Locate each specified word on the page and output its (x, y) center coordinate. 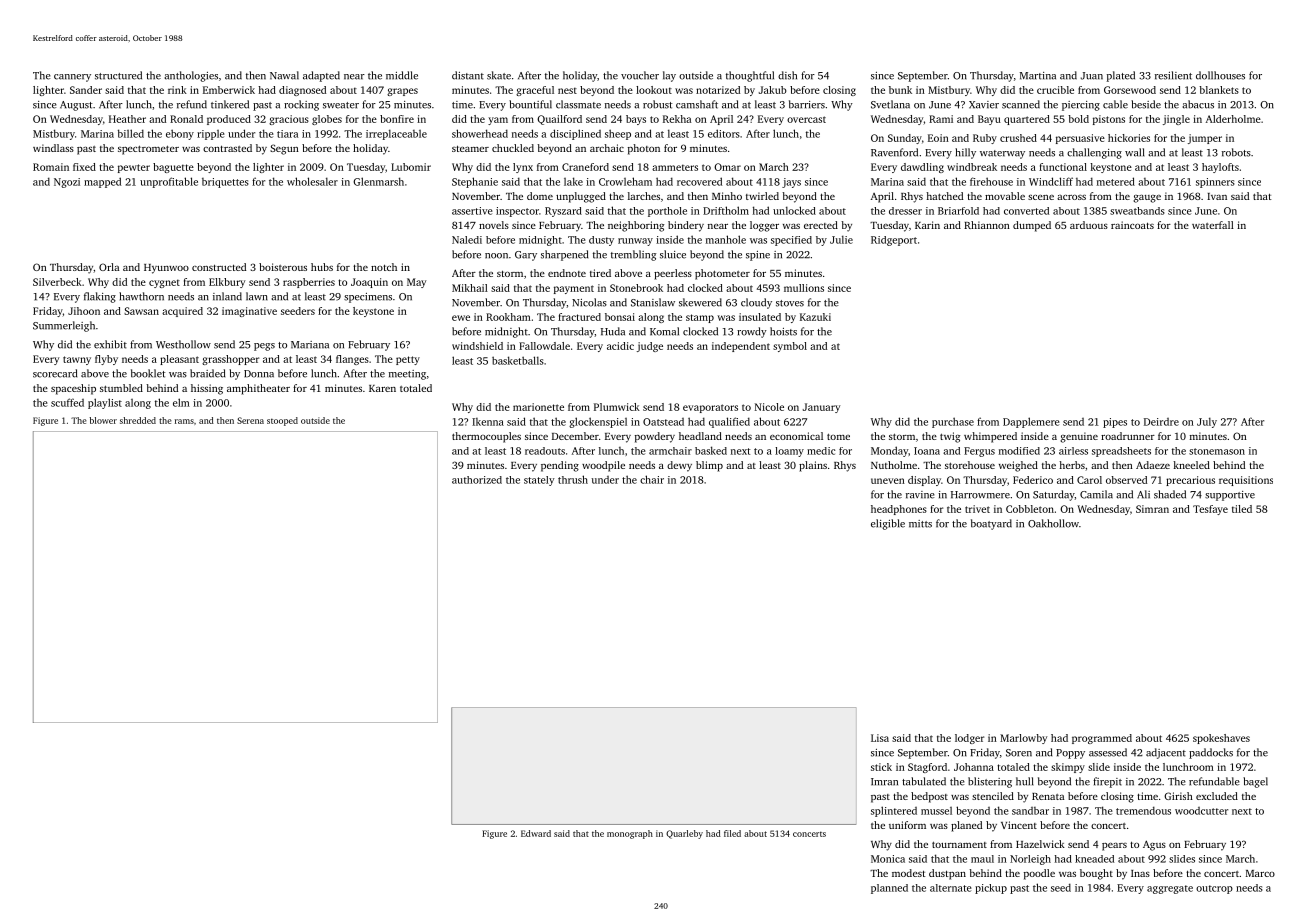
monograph (630, 834)
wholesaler (312, 181)
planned (889, 889)
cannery (72, 78)
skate (499, 75)
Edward (536, 833)
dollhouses (1220, 75)
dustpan (947, 874)
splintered (894, 811)
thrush (573, 479)
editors (724, 133)
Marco (1260, 873)
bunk (900, 90)
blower (103, 420)
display (924, 481)
